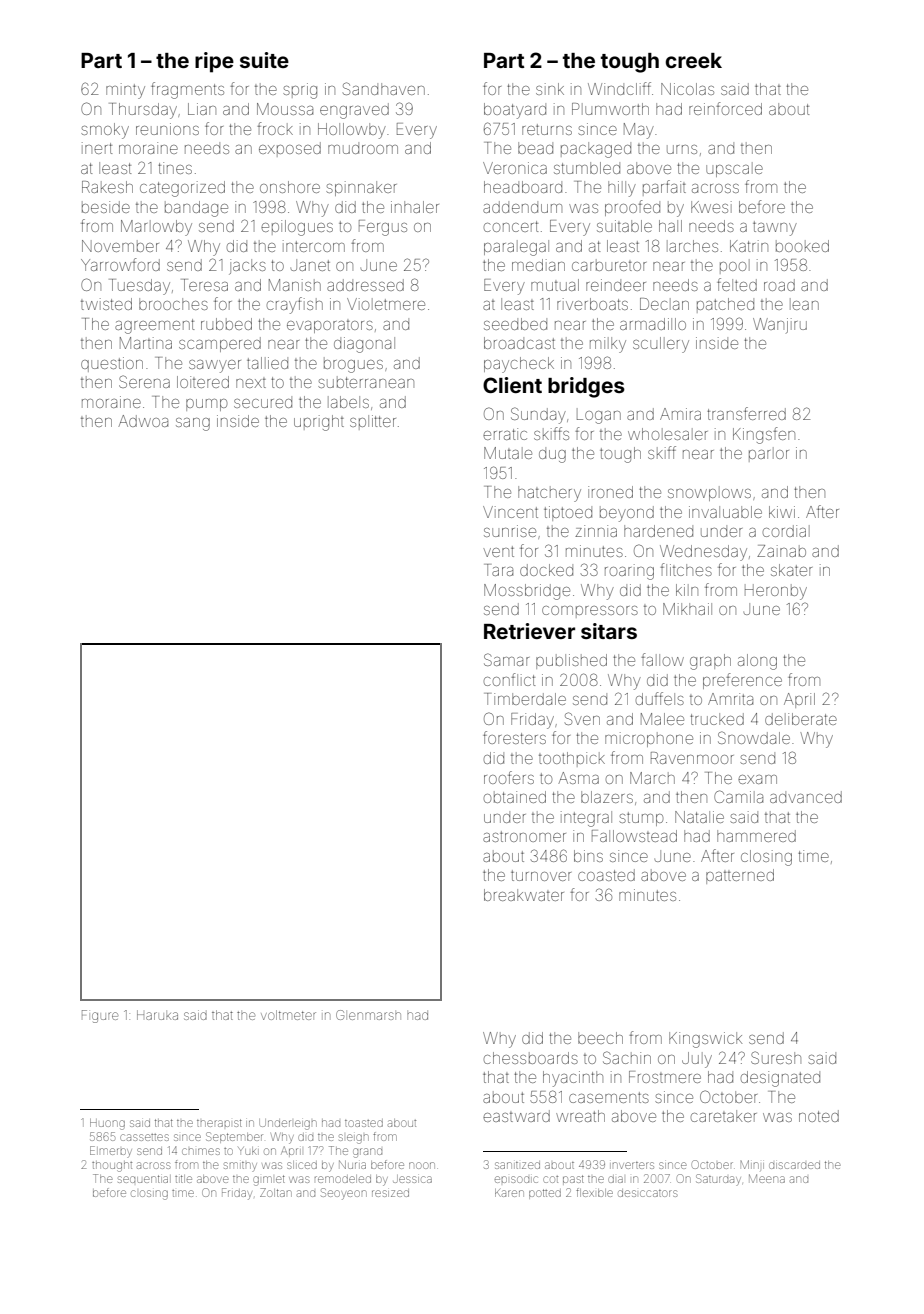 The height and width of the screenshot is (1314, 924). I want to click on Glenmarsh, so click(368, 1015).
